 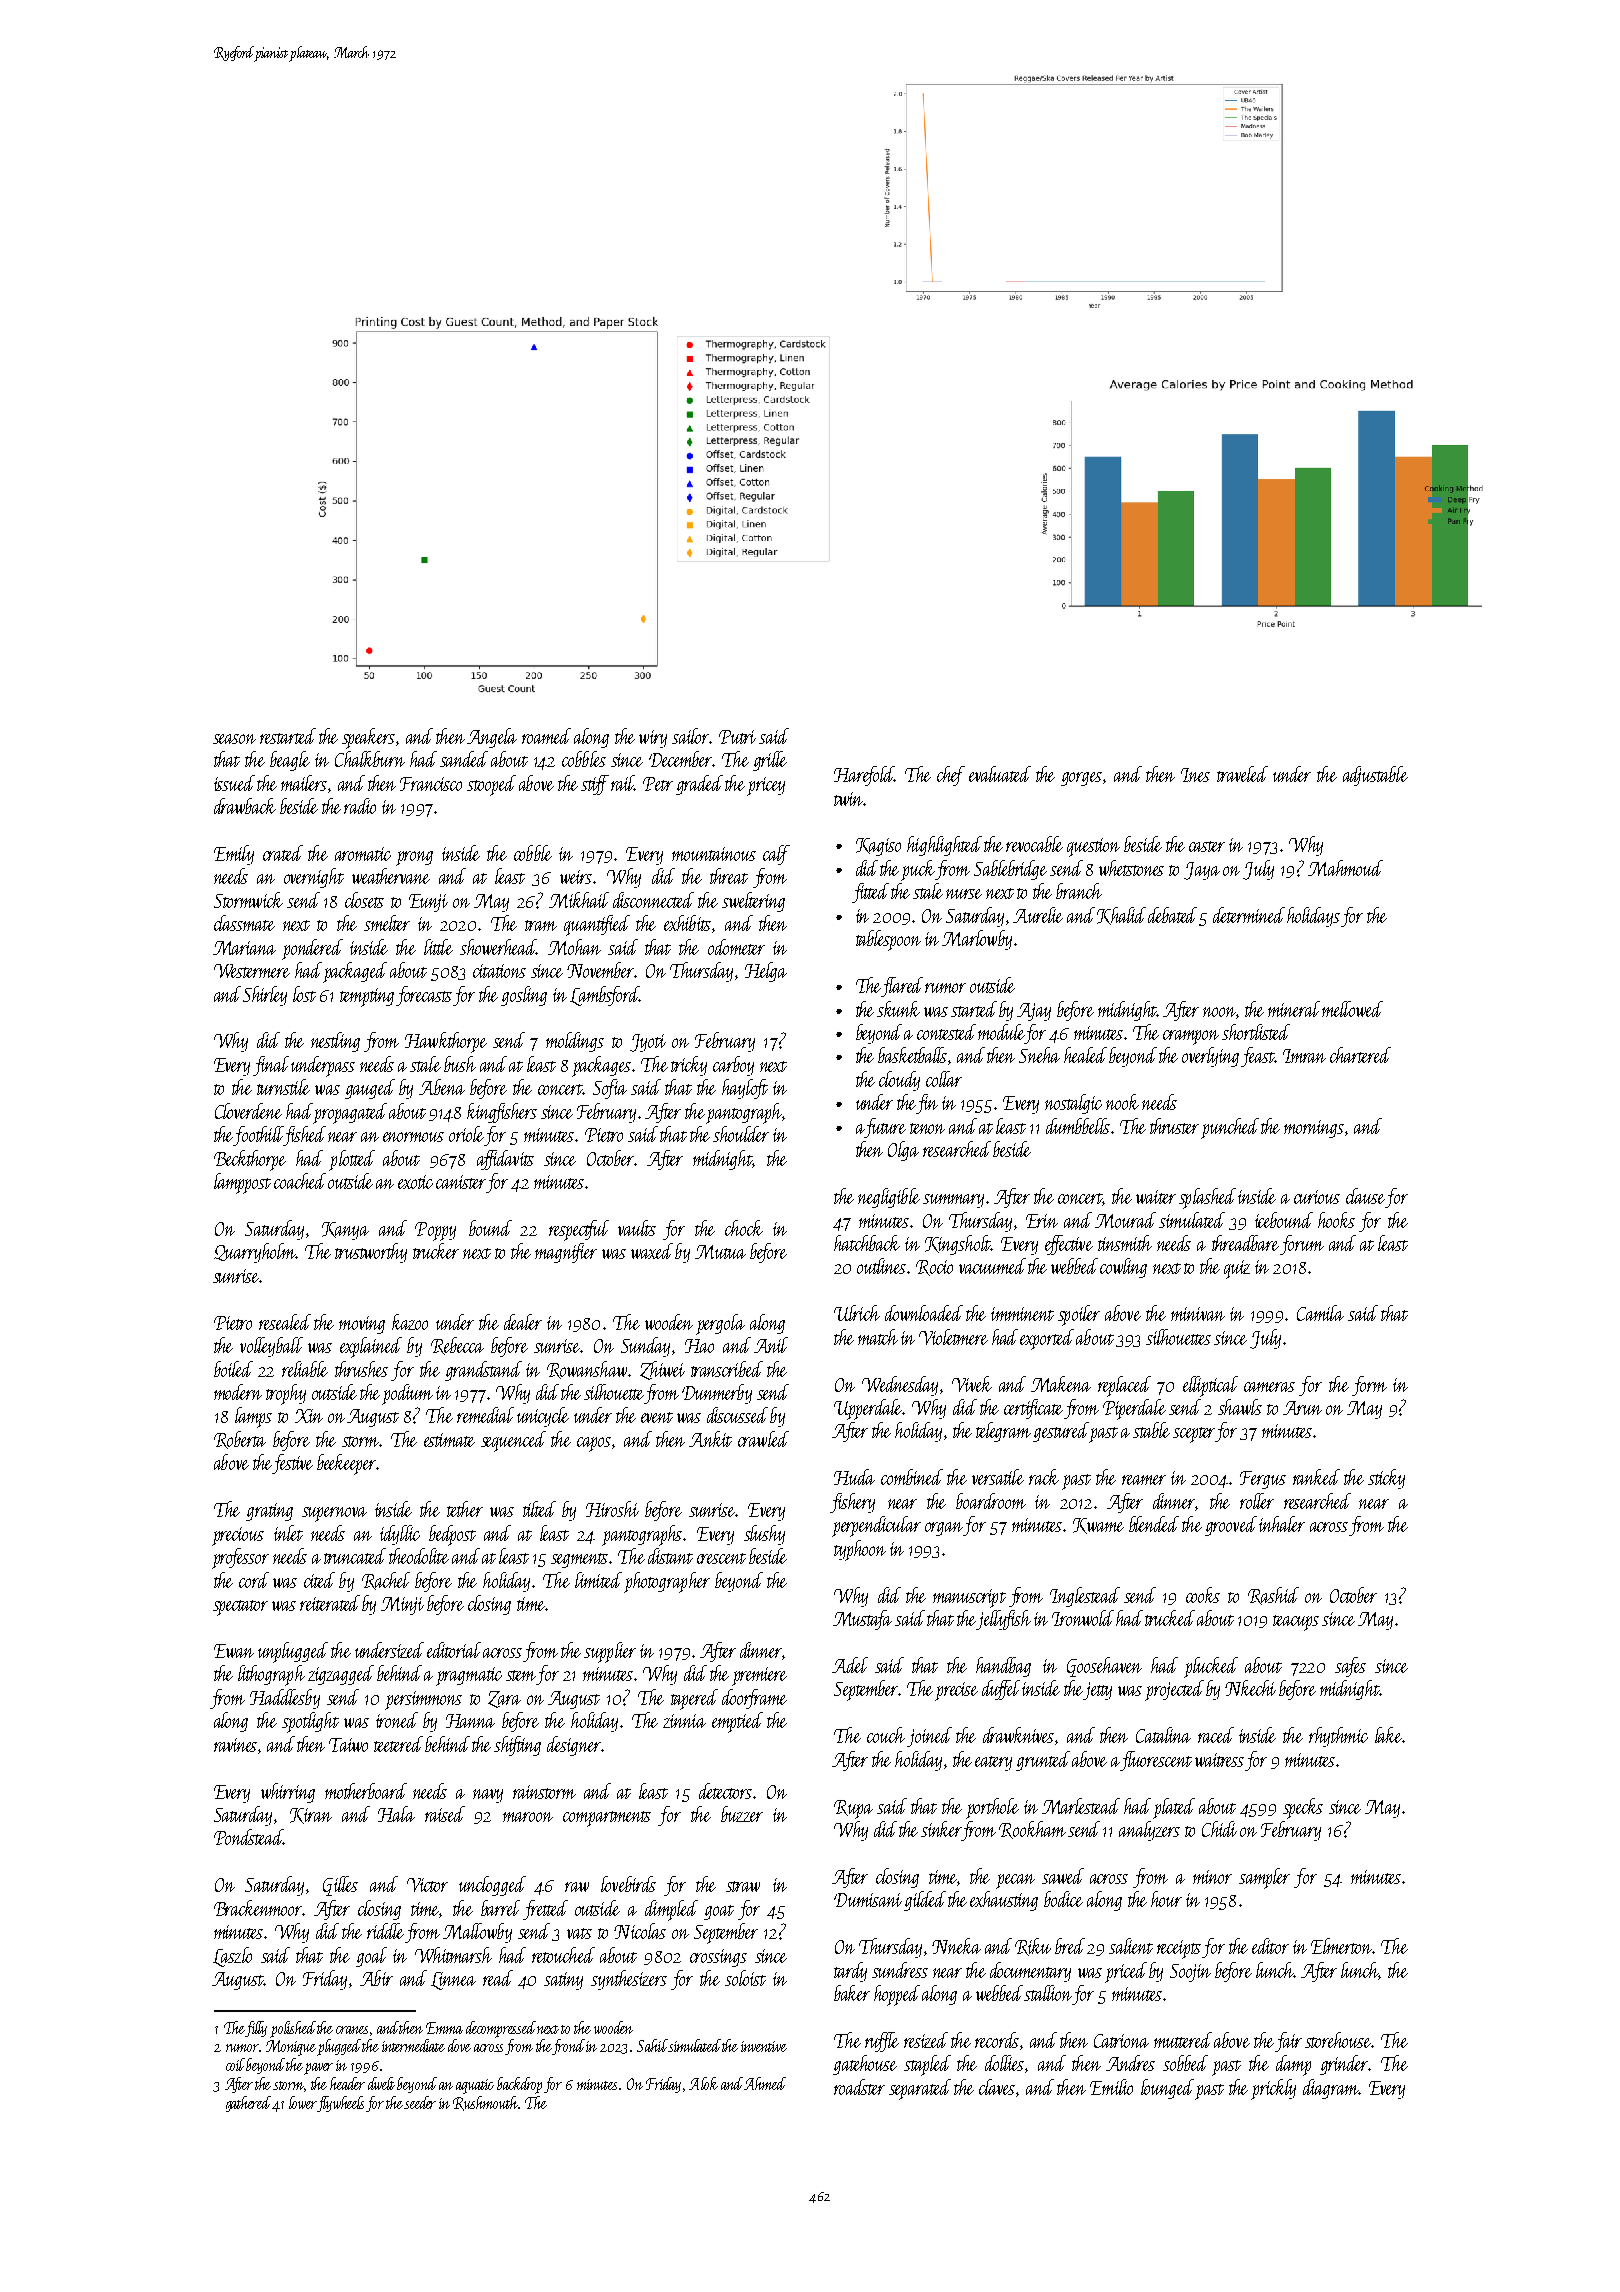 I want to click on Rushmouth, so click(x=485, y=2103).
